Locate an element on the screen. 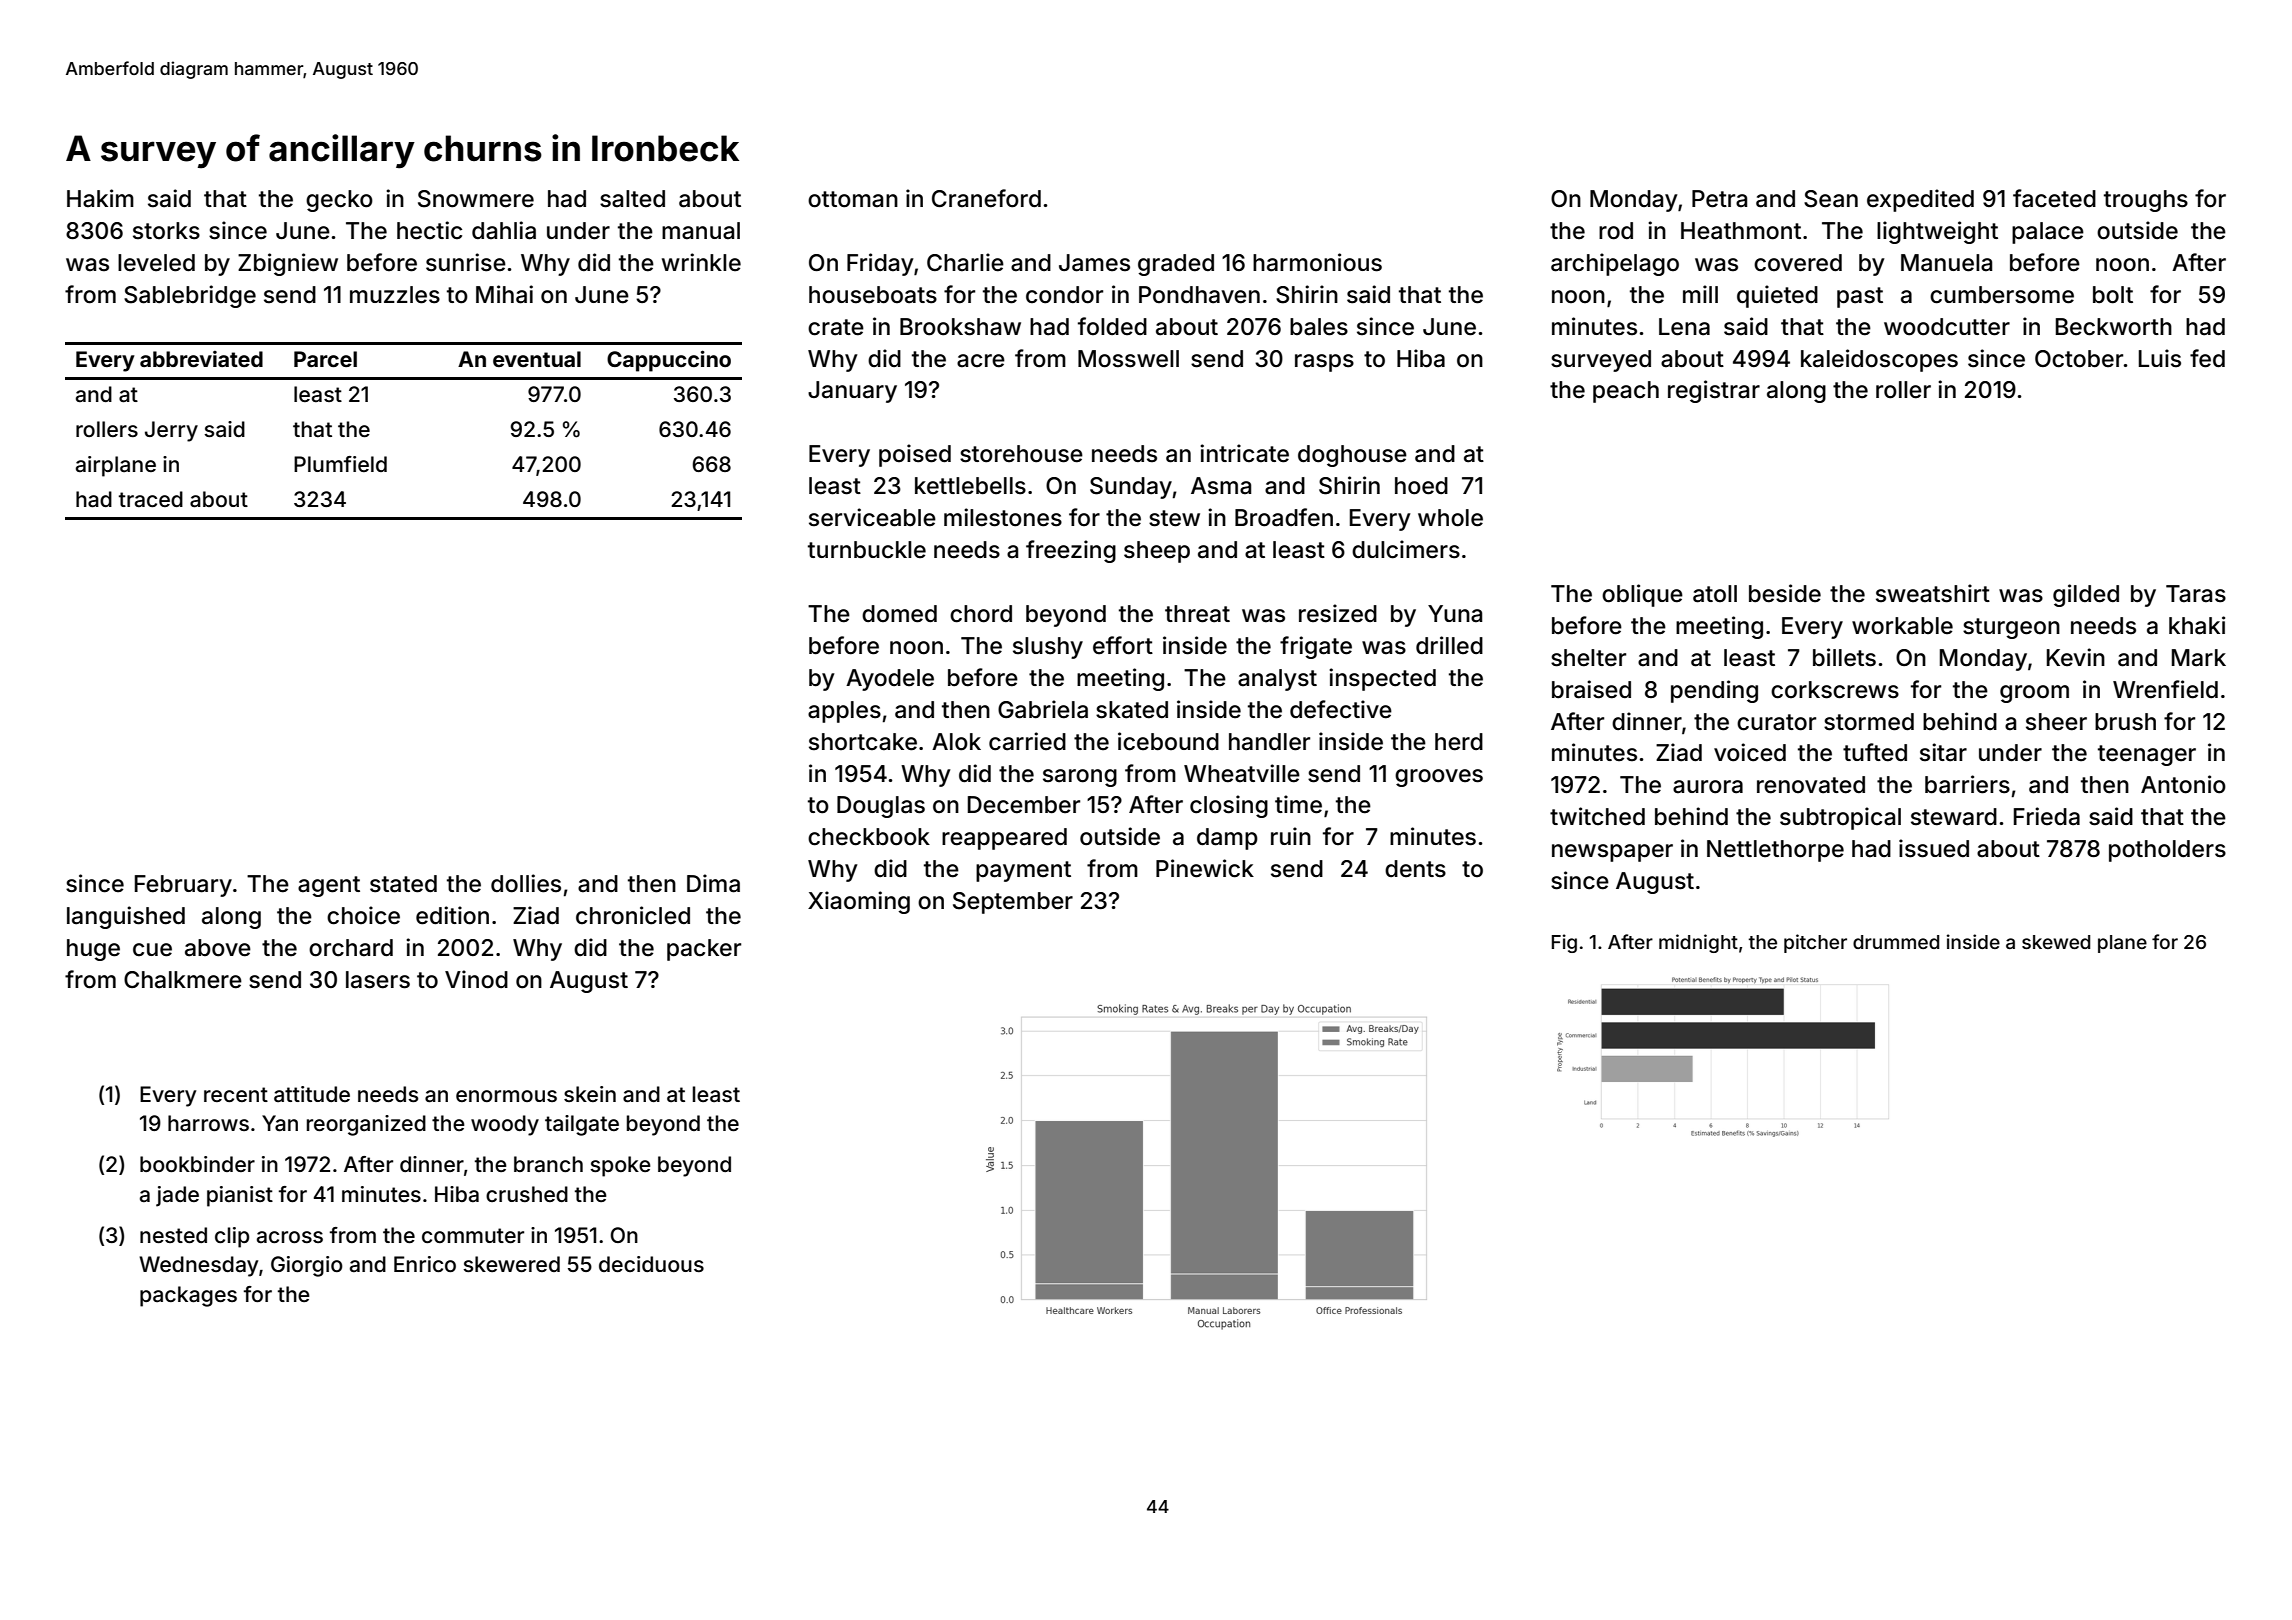 The image size is (2292, 1620). muzzles is located at coordinates (395, 295).
